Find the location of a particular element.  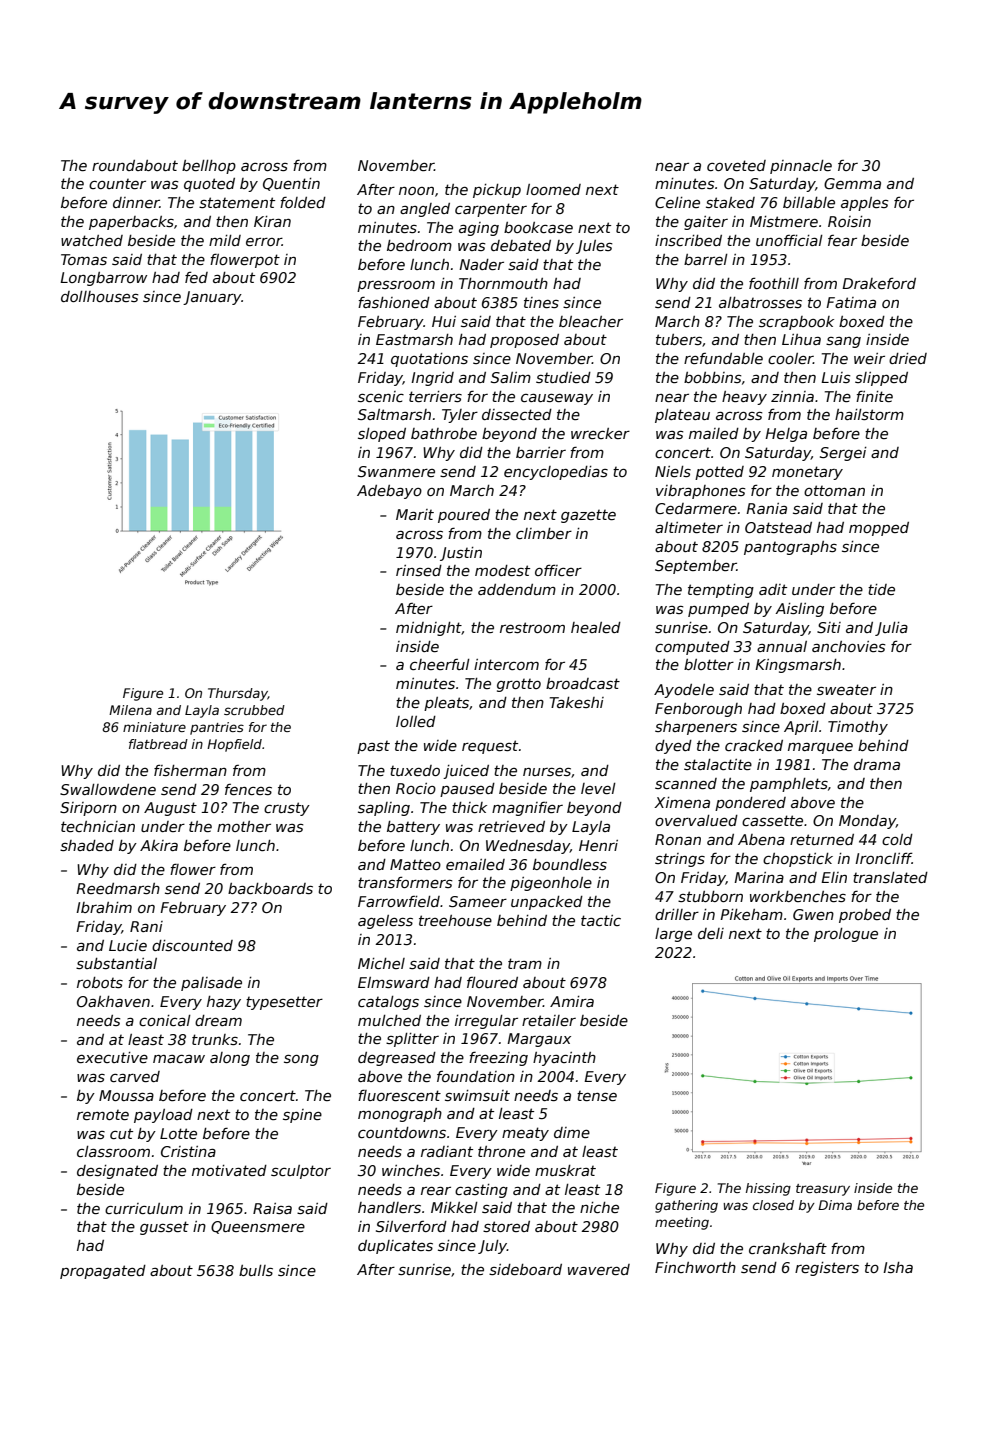

foothill is located at coordinates (774, 283).
